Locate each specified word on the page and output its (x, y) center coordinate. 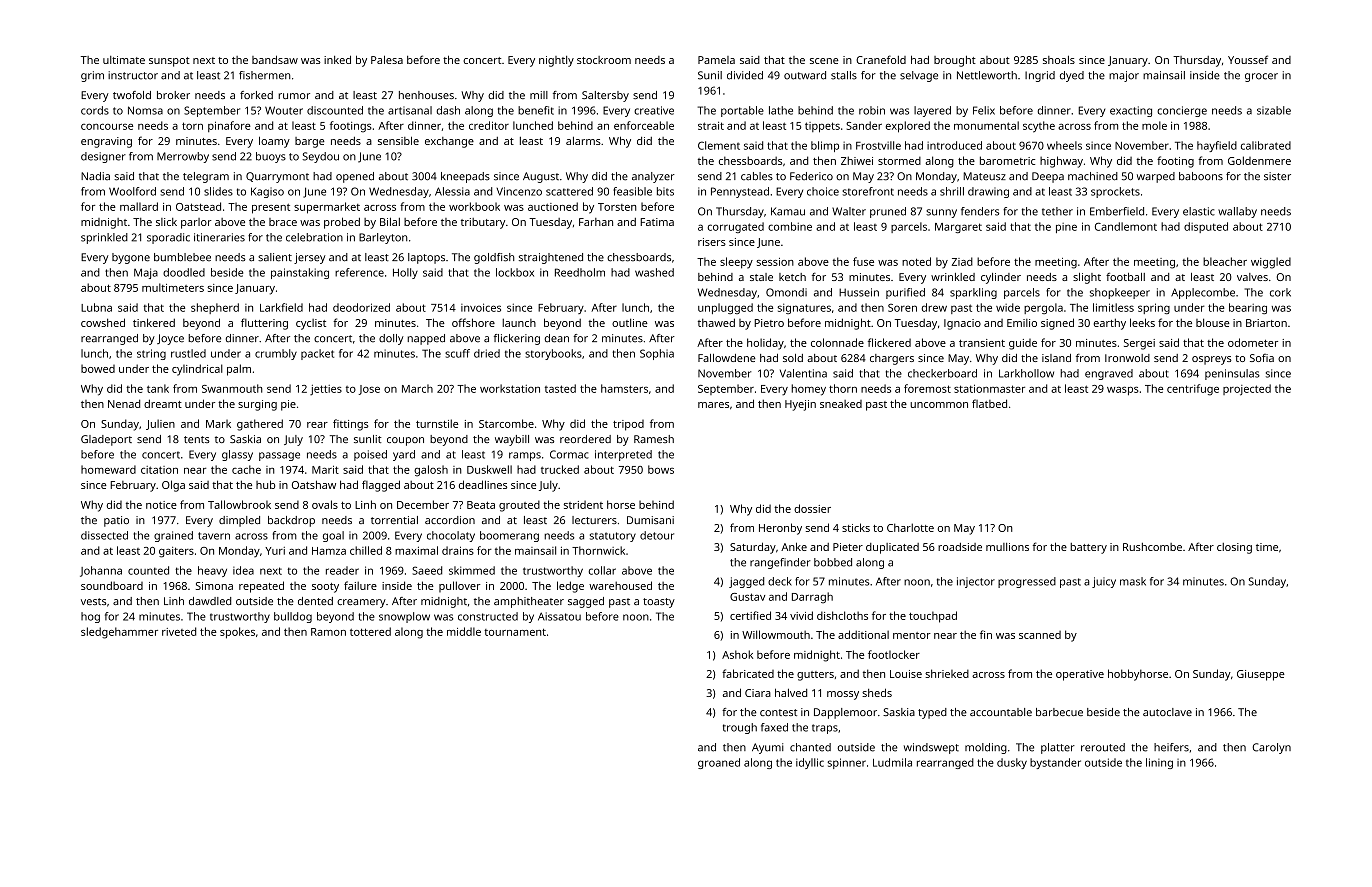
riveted (179, 631)
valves (1252, 277)
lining (1159, 763)
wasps (1123, 391)
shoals (1059, 60)
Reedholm (580, 272)
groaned (719, 763)
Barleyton (383, 238)
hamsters (624, 388)
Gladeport (106, 440)
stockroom (604, 60)
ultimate (124, 60)
